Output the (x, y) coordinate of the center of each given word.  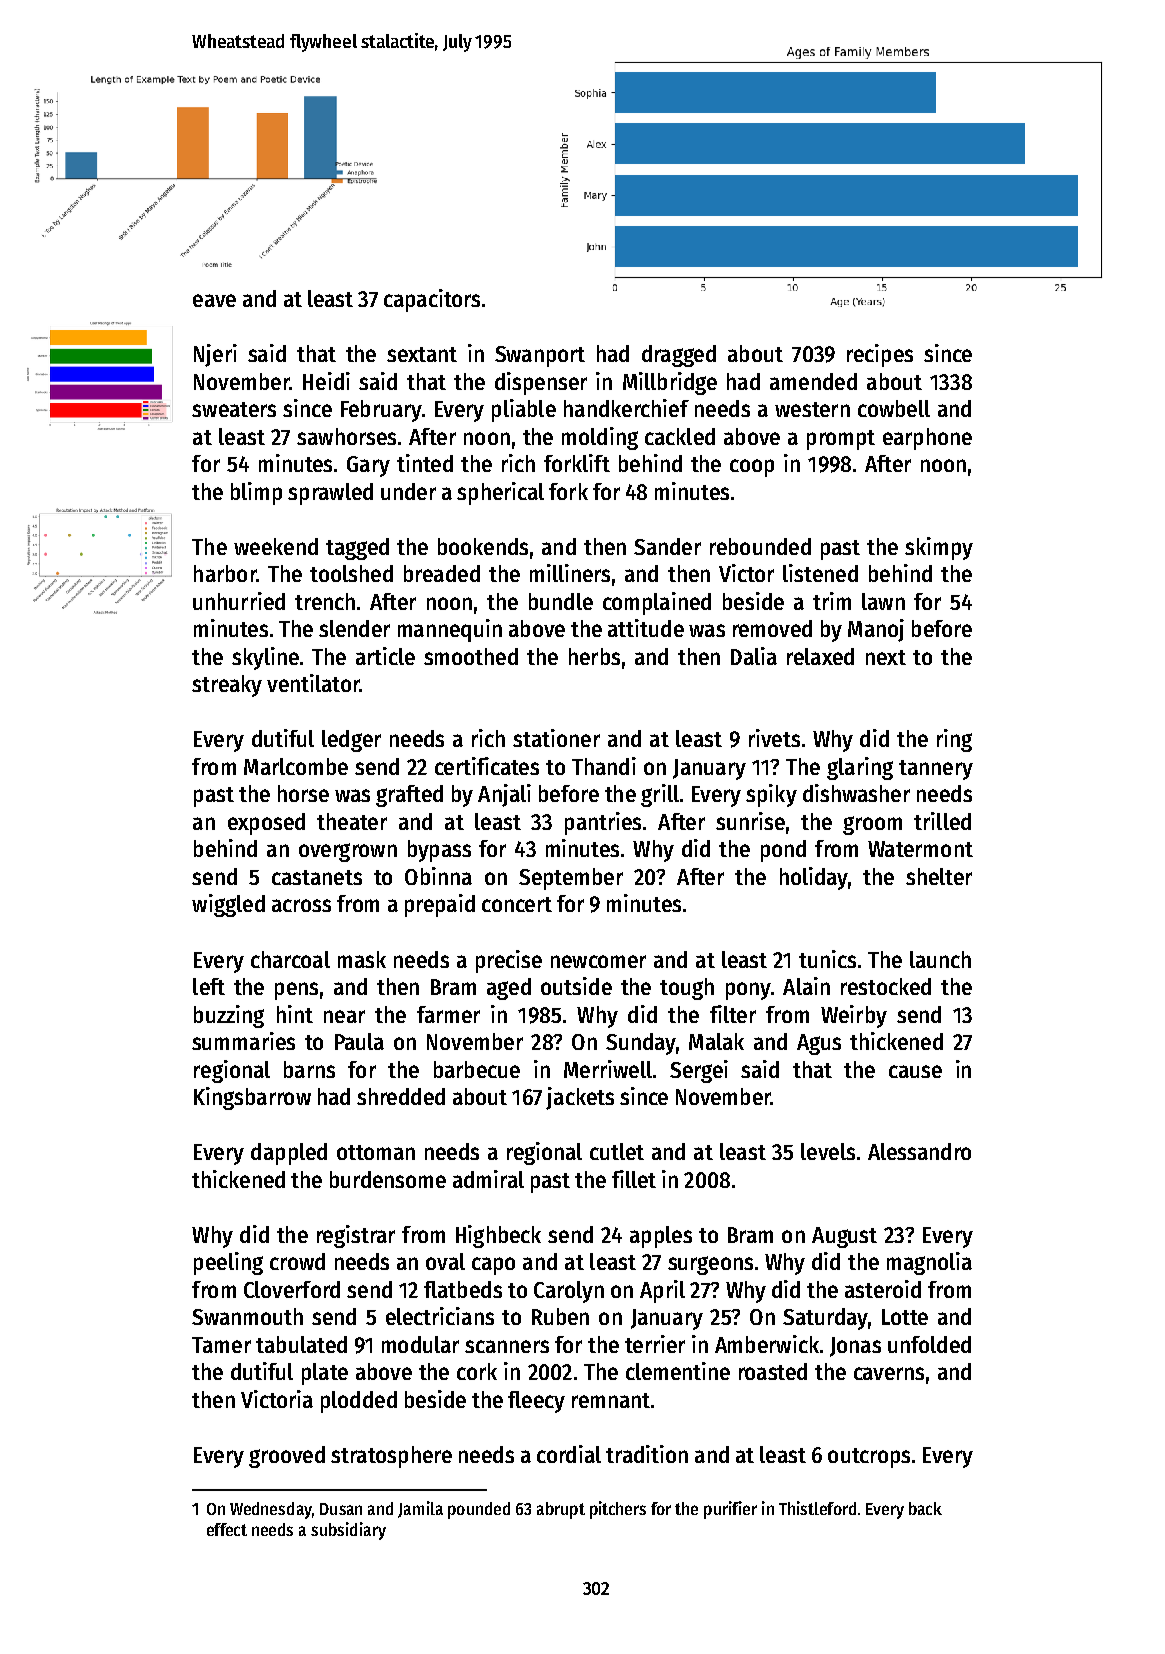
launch (940, 959)
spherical (500, 493)
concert (517, 904)
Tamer (221, 1345)
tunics (827, 959)
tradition (647, 1454)
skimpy (939, 548)
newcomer (598, 961)
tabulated (301, 1344)
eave (214, 300)
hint (295, 1014)
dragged (679, 356)
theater (352, 821)
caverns (889, 1373)
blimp (256, 493)
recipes (880, 355)
